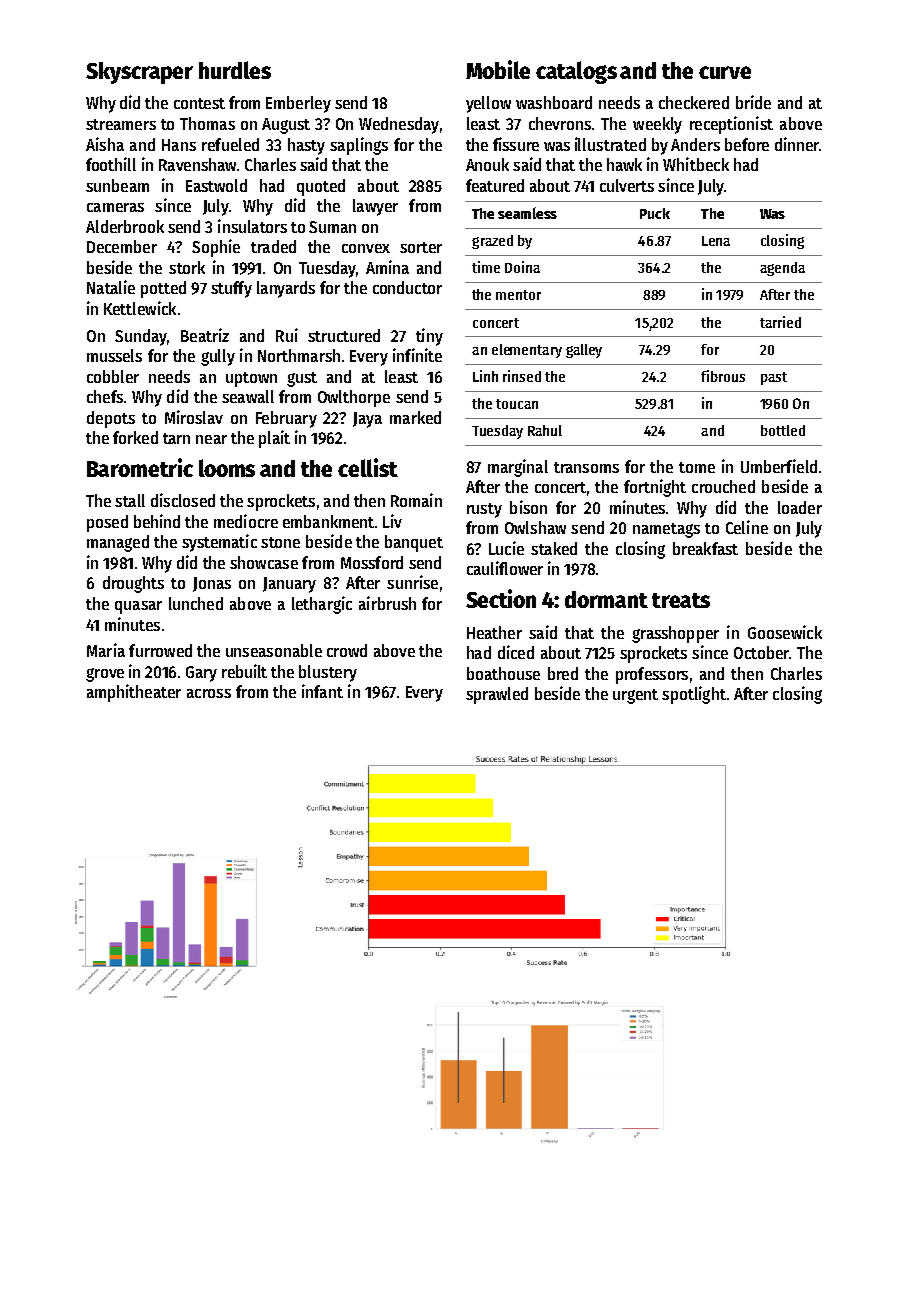  What do you see at coordinates (498, 69) in the image?
I see `Mobile` at bounding box center [498, 69].
